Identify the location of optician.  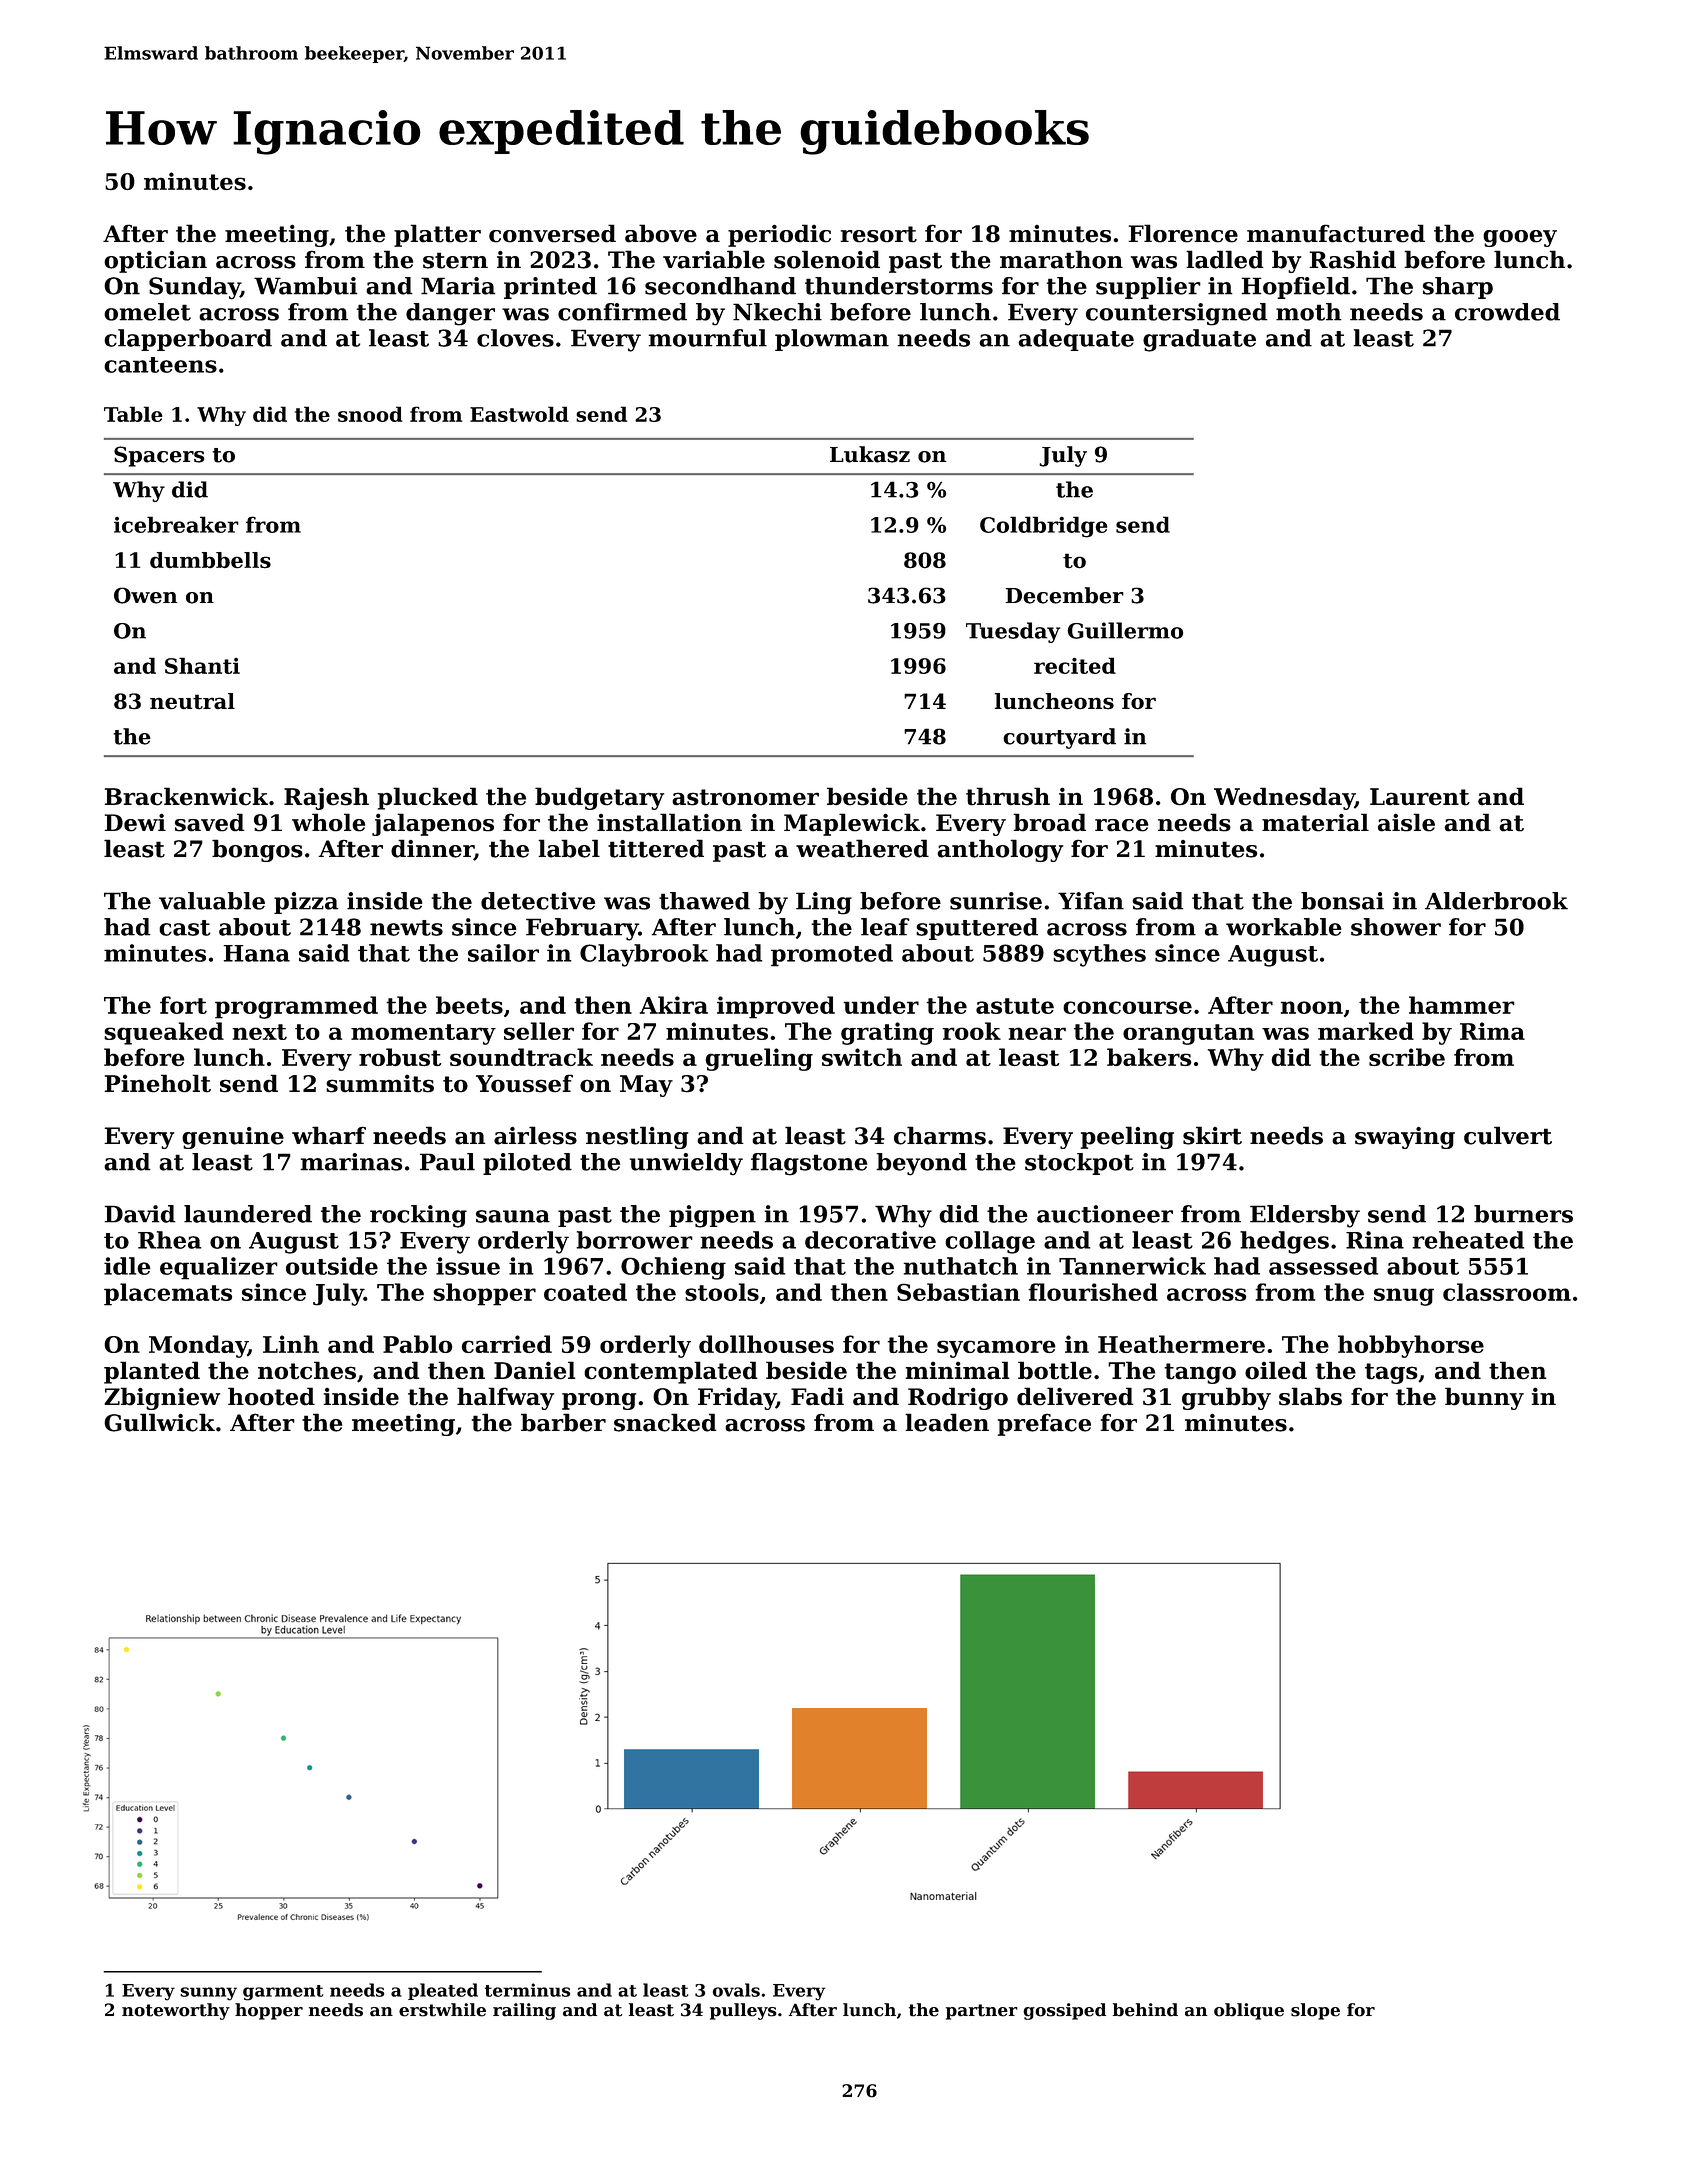
(155, 262).
